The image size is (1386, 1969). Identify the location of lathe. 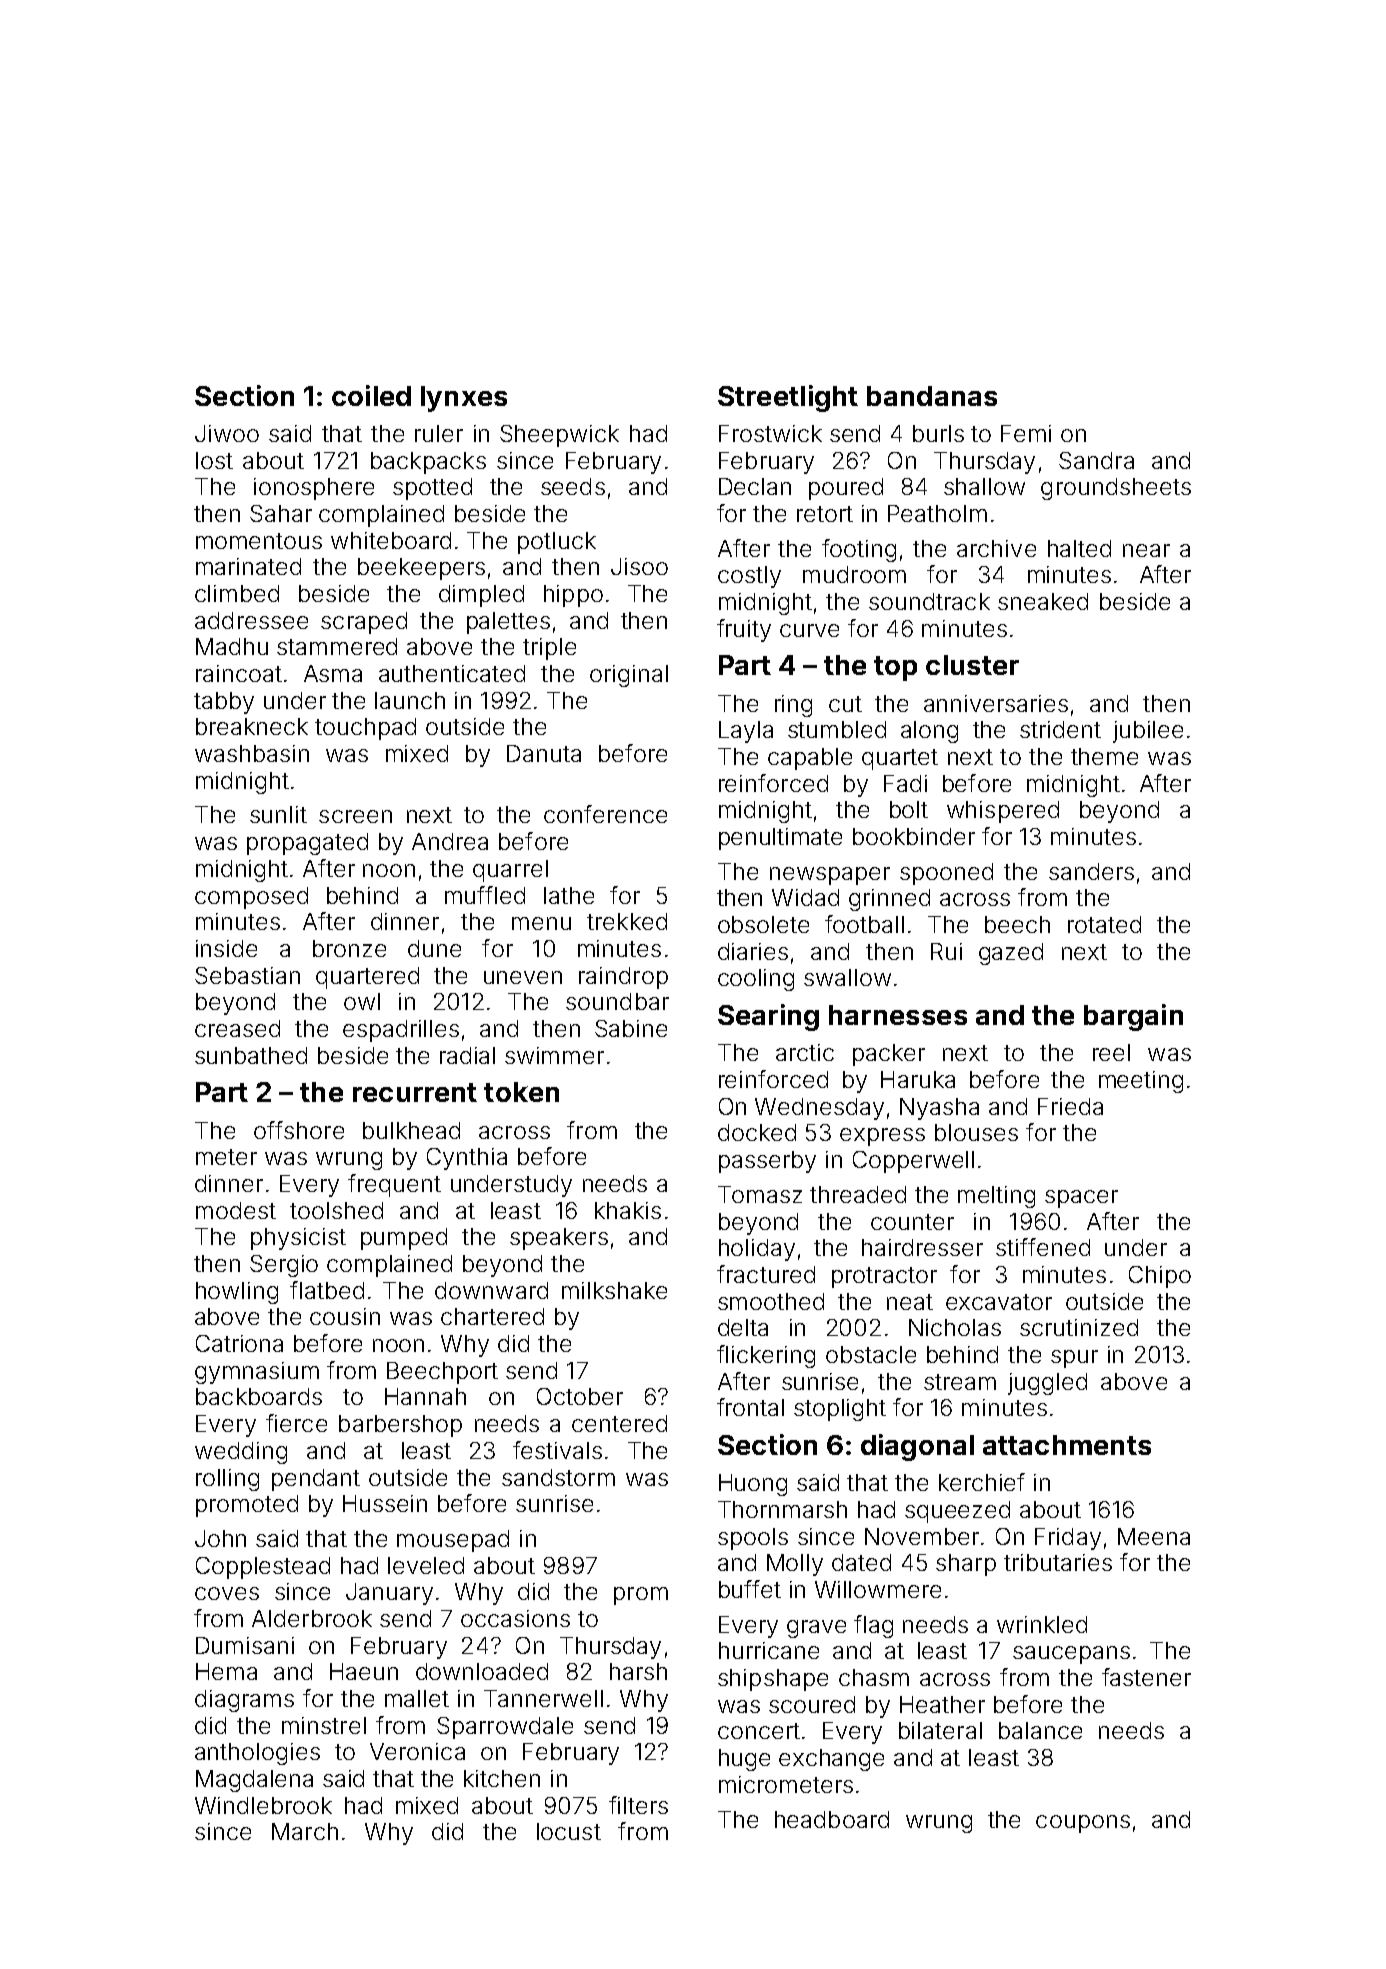
(569, 895).
